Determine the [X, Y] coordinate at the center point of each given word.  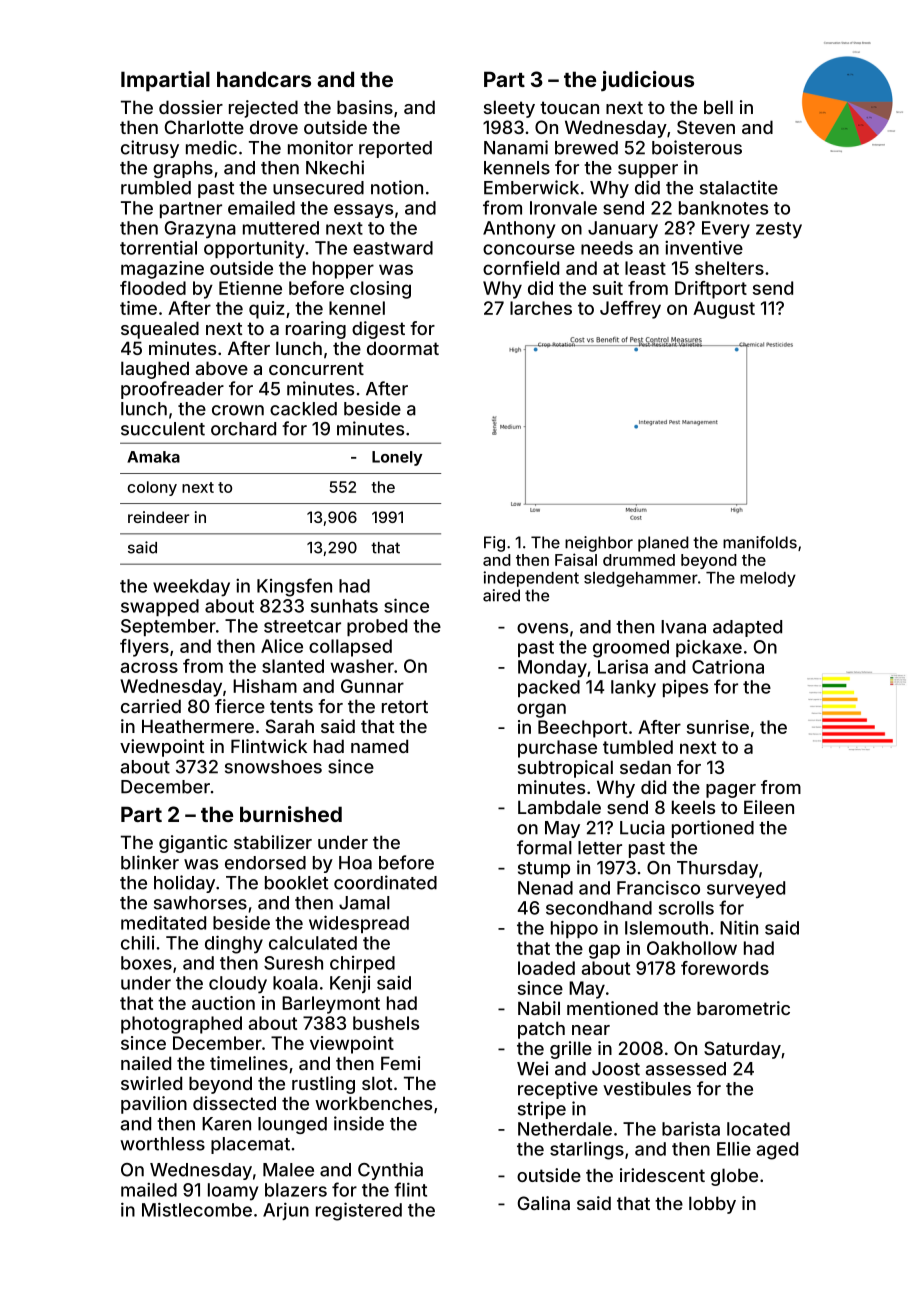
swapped [160, 607]
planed [663, 544]
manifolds [760, 542]
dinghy [234, 944]
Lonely [397, 458]
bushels [386, 1023]
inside [359, 1123]
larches [541, 308]
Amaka [153, 457]
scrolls [686, 908]
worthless [162, 1144]
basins [365, 107]
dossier [191, 107]
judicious [647, 81]
